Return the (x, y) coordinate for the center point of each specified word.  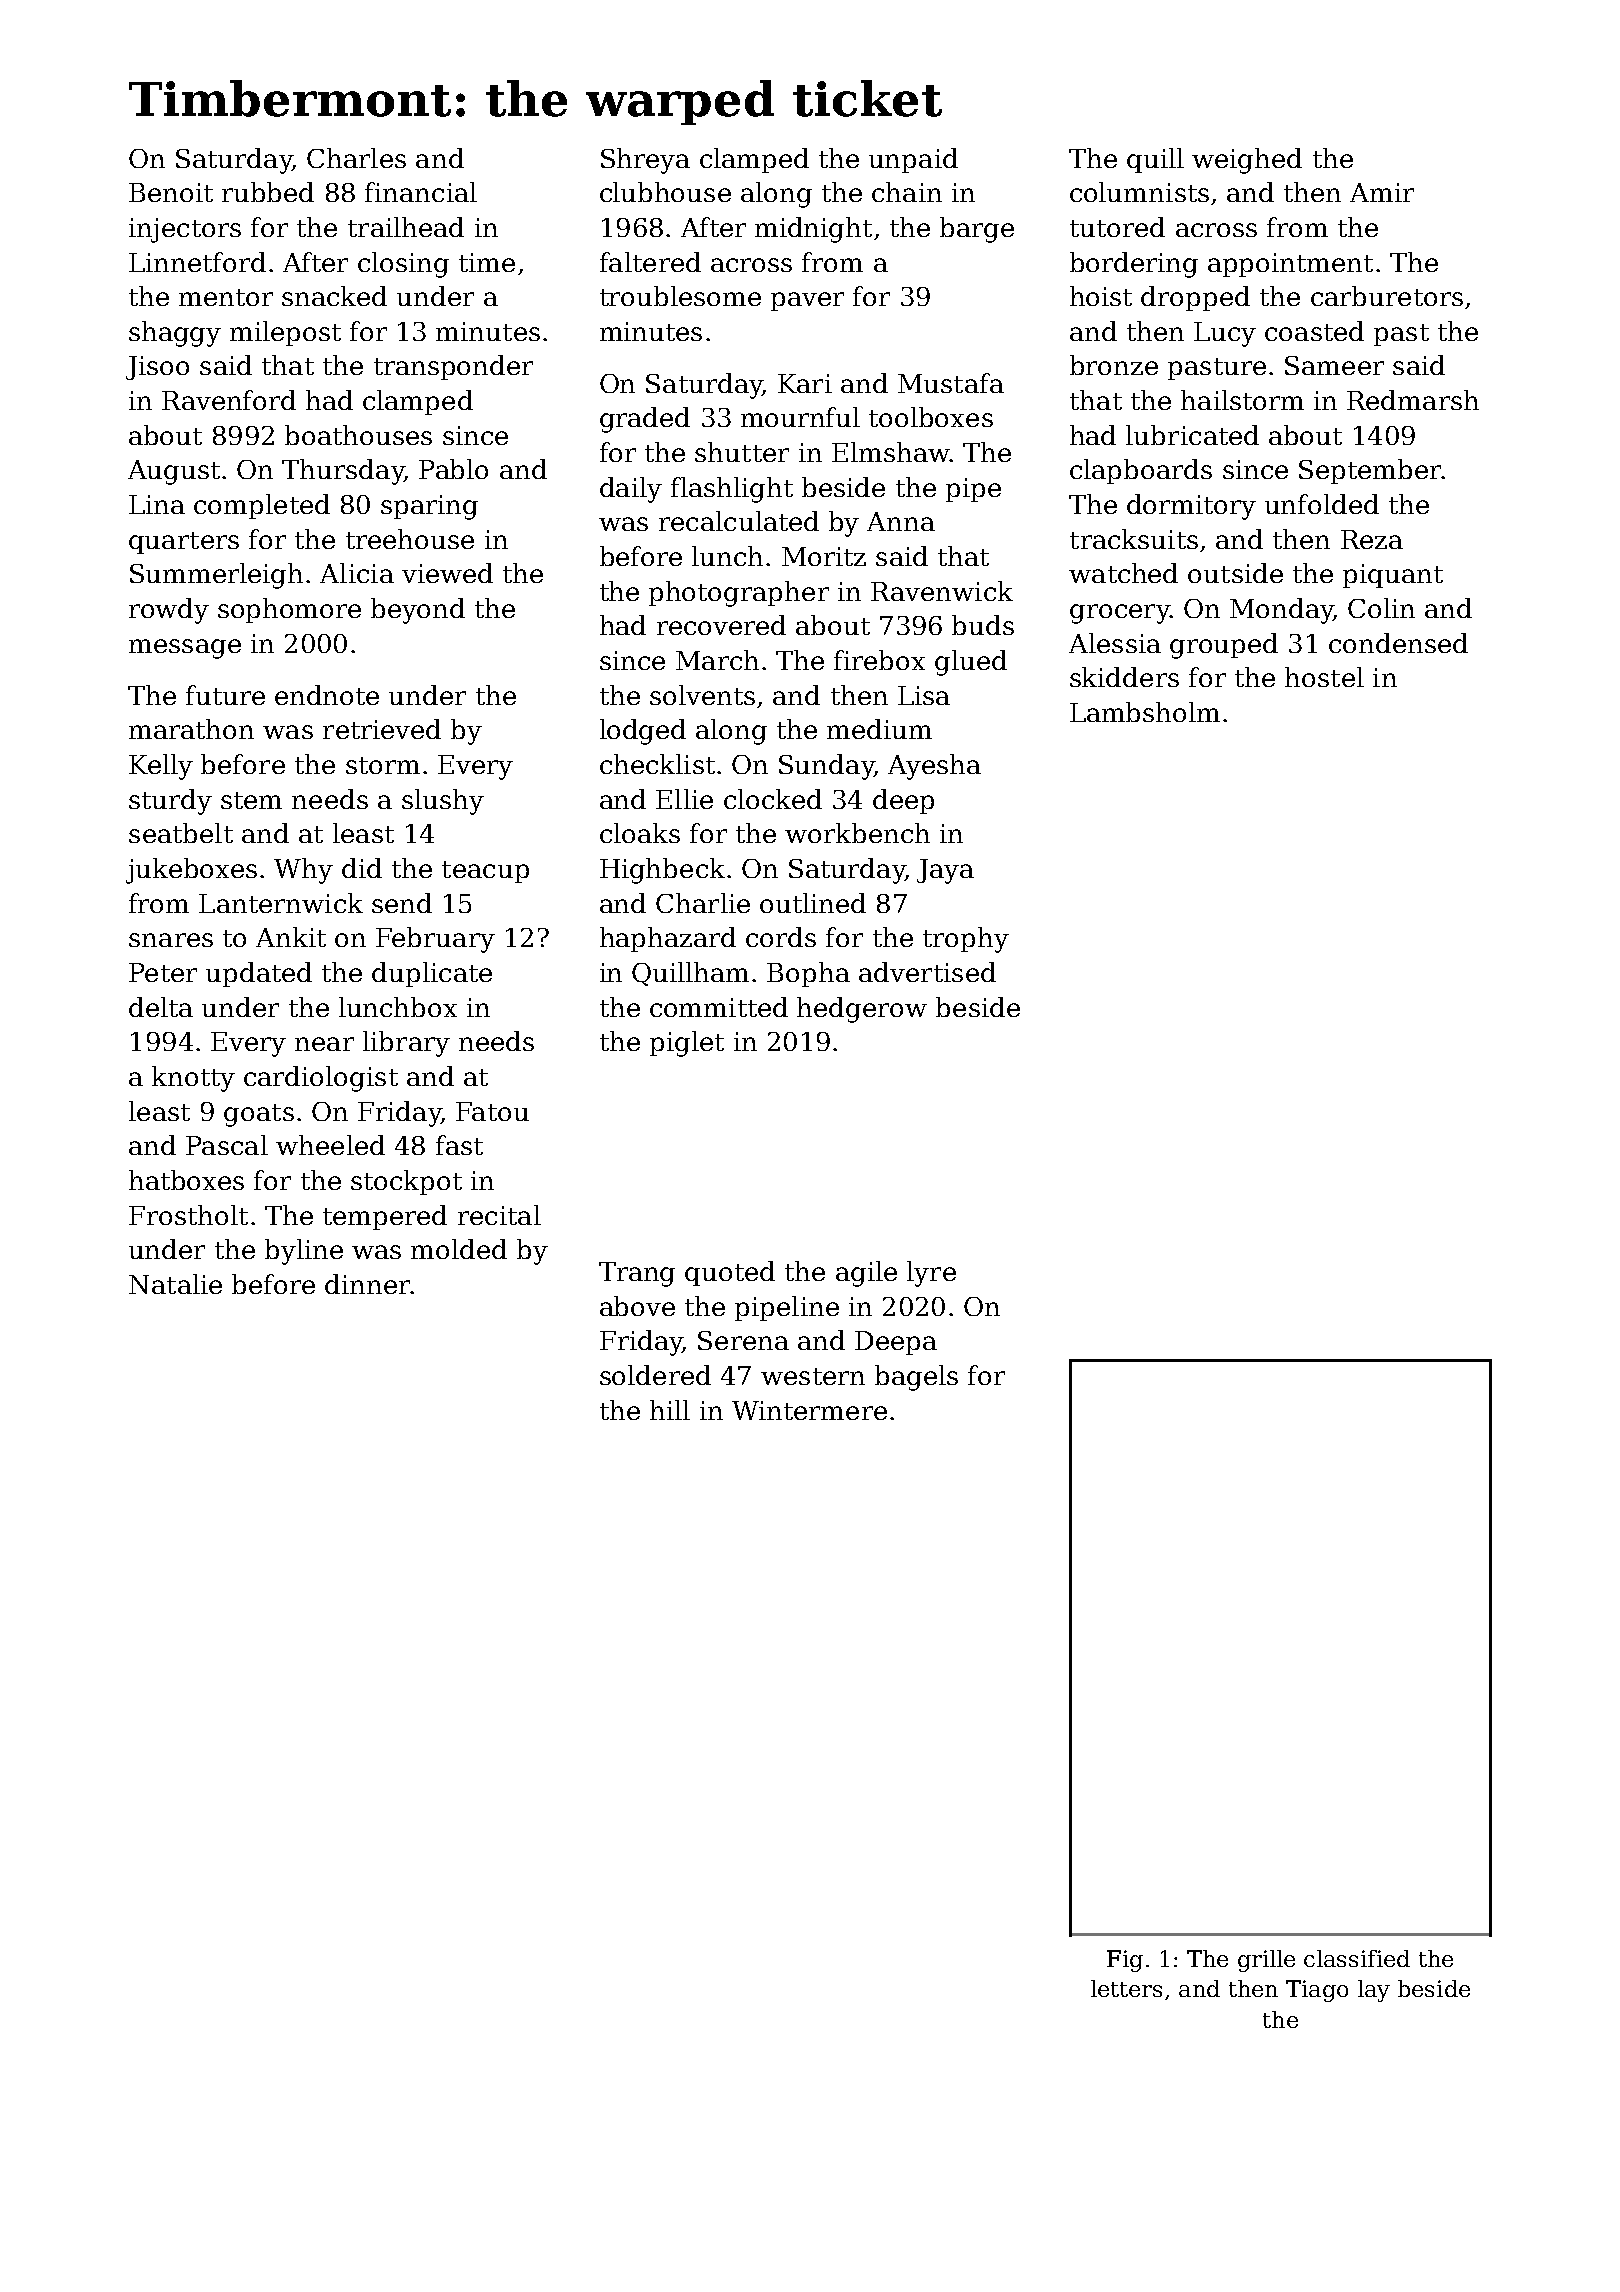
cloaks (640, 833)
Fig (1125, 1961)
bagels (916, 1378)
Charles (356, 158)
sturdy (170, 802)
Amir (1382, 192)
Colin (1381, 608)
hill (670, 1410)
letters (1126, 1988)
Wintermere (809, 1410)
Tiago (1317, 1991)
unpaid (913, 160)
